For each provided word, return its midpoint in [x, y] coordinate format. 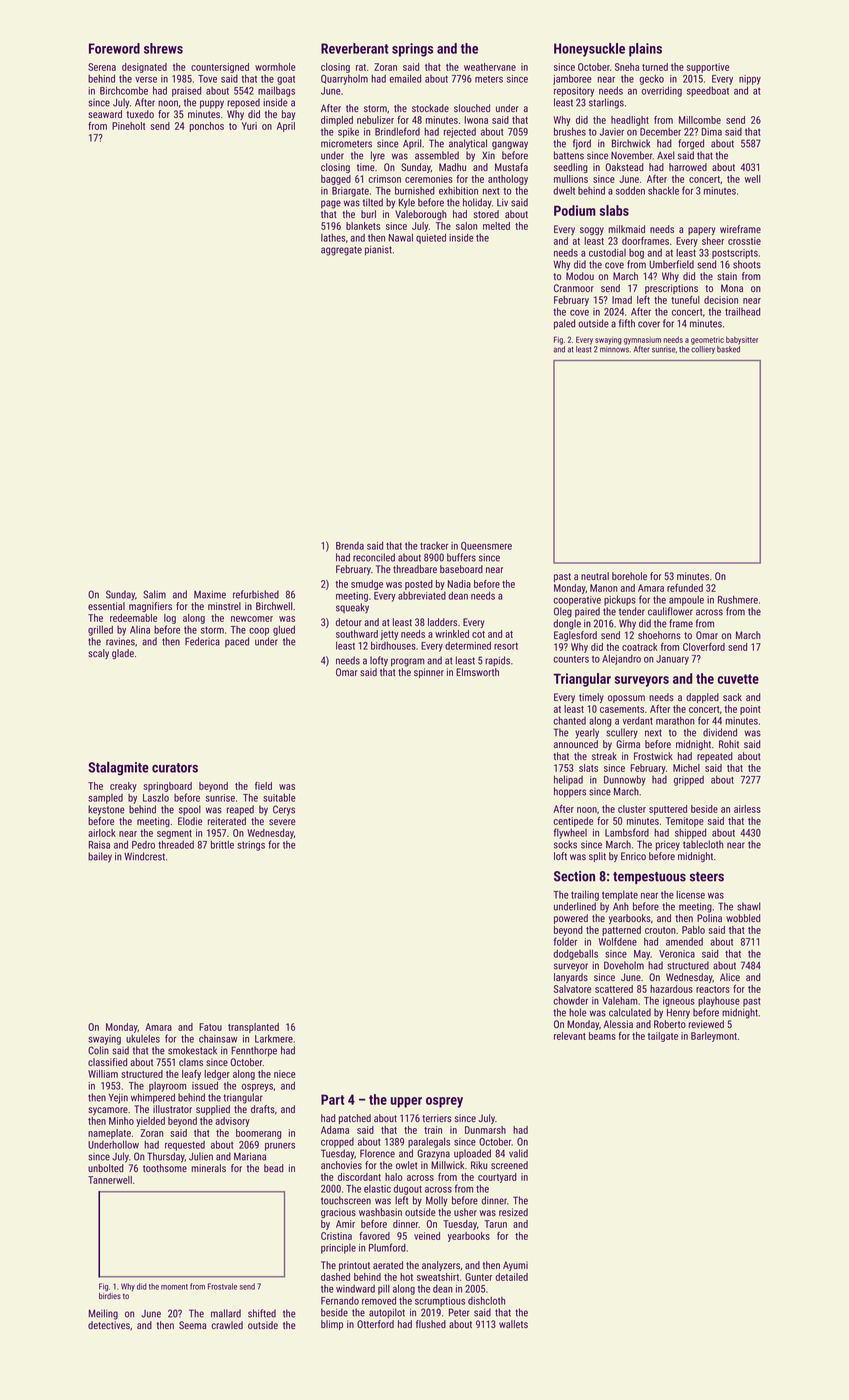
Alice [730, 977]
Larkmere [274, 1038]
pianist [378, 250]
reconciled [374, 557]
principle [338, 1249]
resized [513, 1212]
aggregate [341, 251]
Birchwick [631, 143]
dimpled [337, 121]
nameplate [109, 1134]
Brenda [350, 546]
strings [251, 846]
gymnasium [642, 341]
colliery [703, 350]
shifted [262, 1313]
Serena [102, 67]
